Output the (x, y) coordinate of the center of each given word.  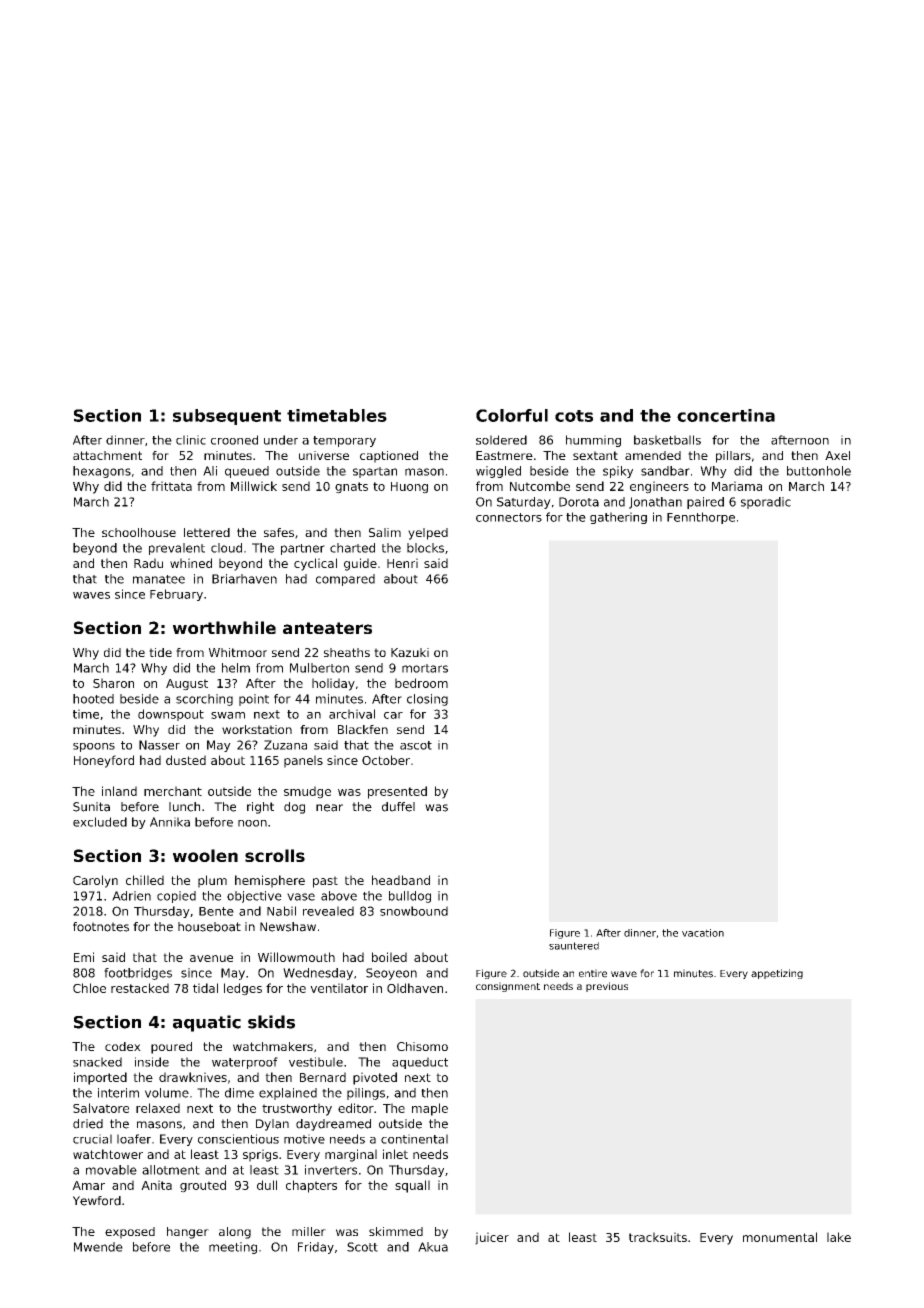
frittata (171, 486)
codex (123, 1046)
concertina (726, 415)
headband (401, 880)
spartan (375, 472)
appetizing (777, 974)
